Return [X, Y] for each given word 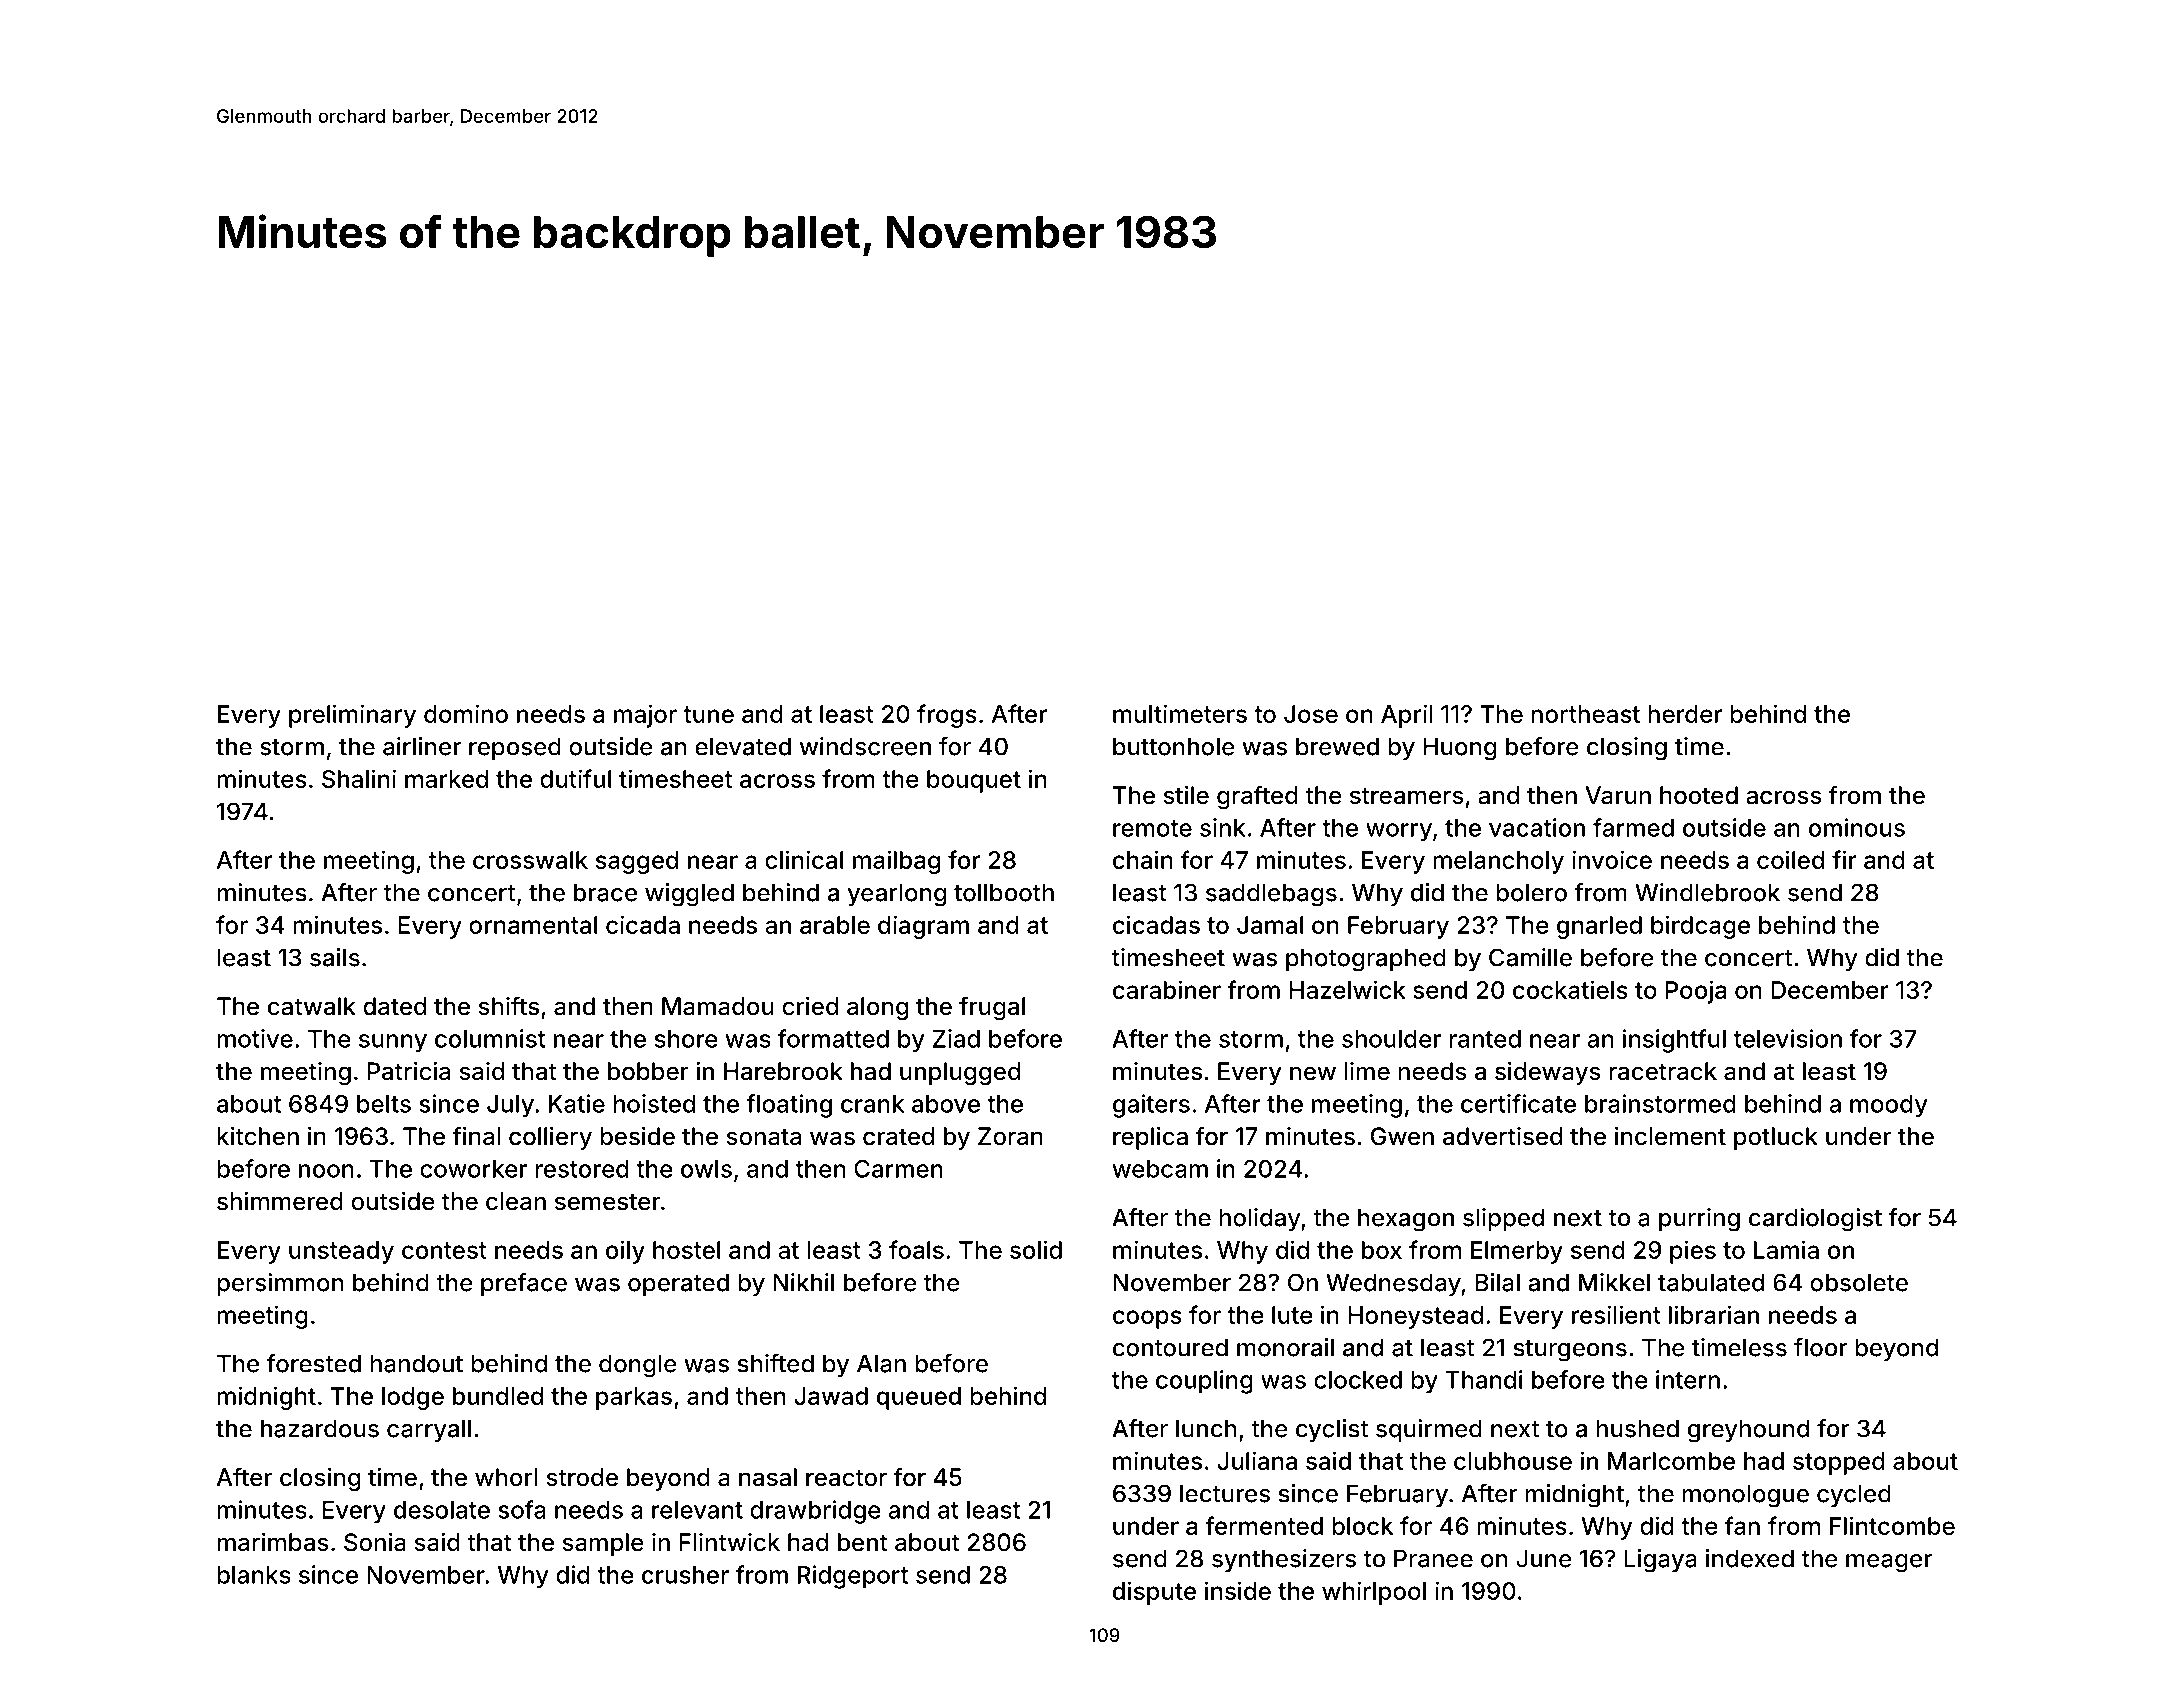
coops [1147, 1319]
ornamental [533, 925]
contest [444, 1250]
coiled [1790, 859]
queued [919, 1398]
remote [1152, 828]
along [877, 1008]
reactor [846, 1478]
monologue [1745, 1496]
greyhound [1748, 1431]
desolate [442, 1510]
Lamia [1786, 1249]
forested [314, 1363]
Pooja [1695, 992]
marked [446, 779]
